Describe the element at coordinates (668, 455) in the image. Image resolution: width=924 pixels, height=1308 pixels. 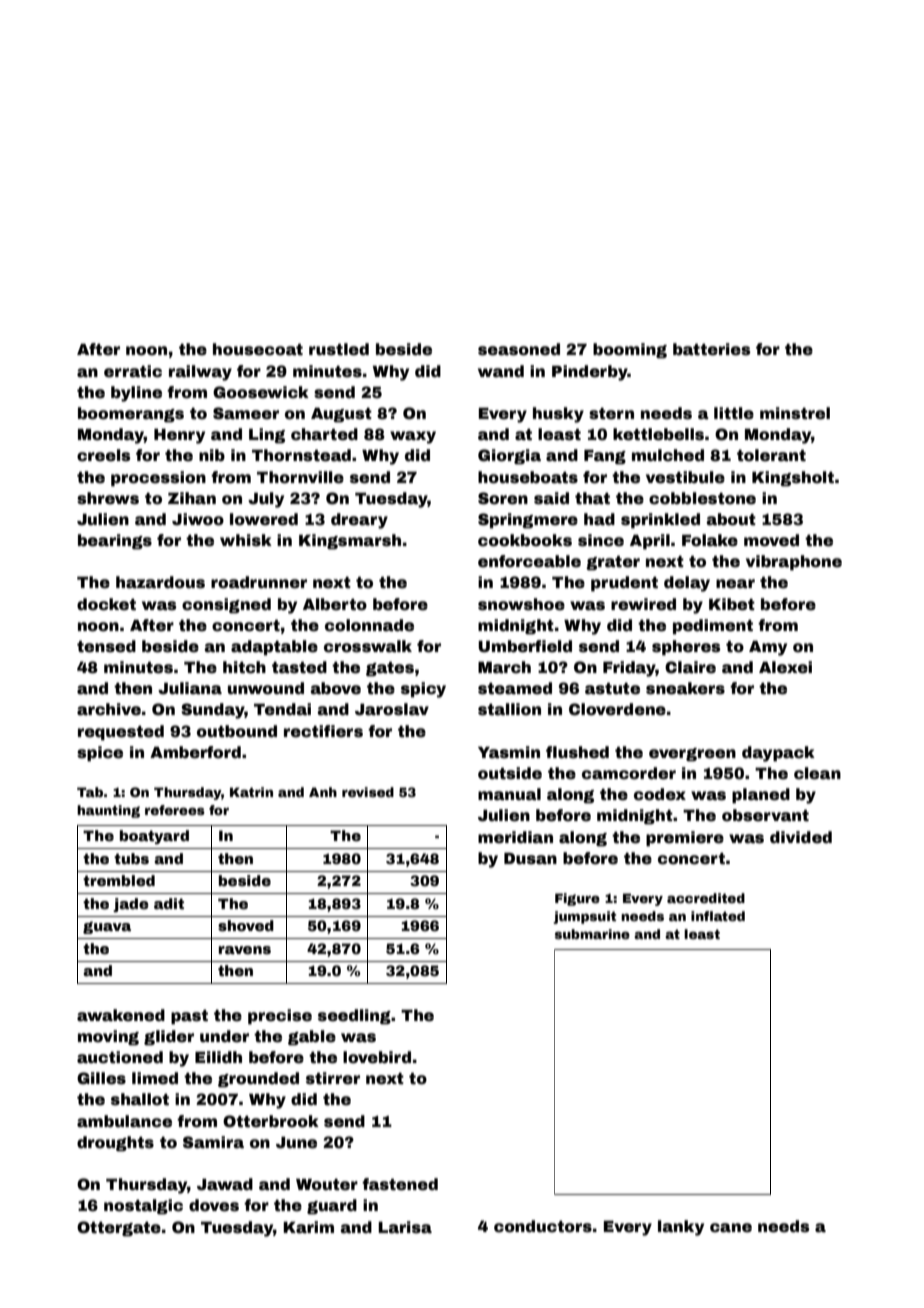
I see `mulched` at that location.
